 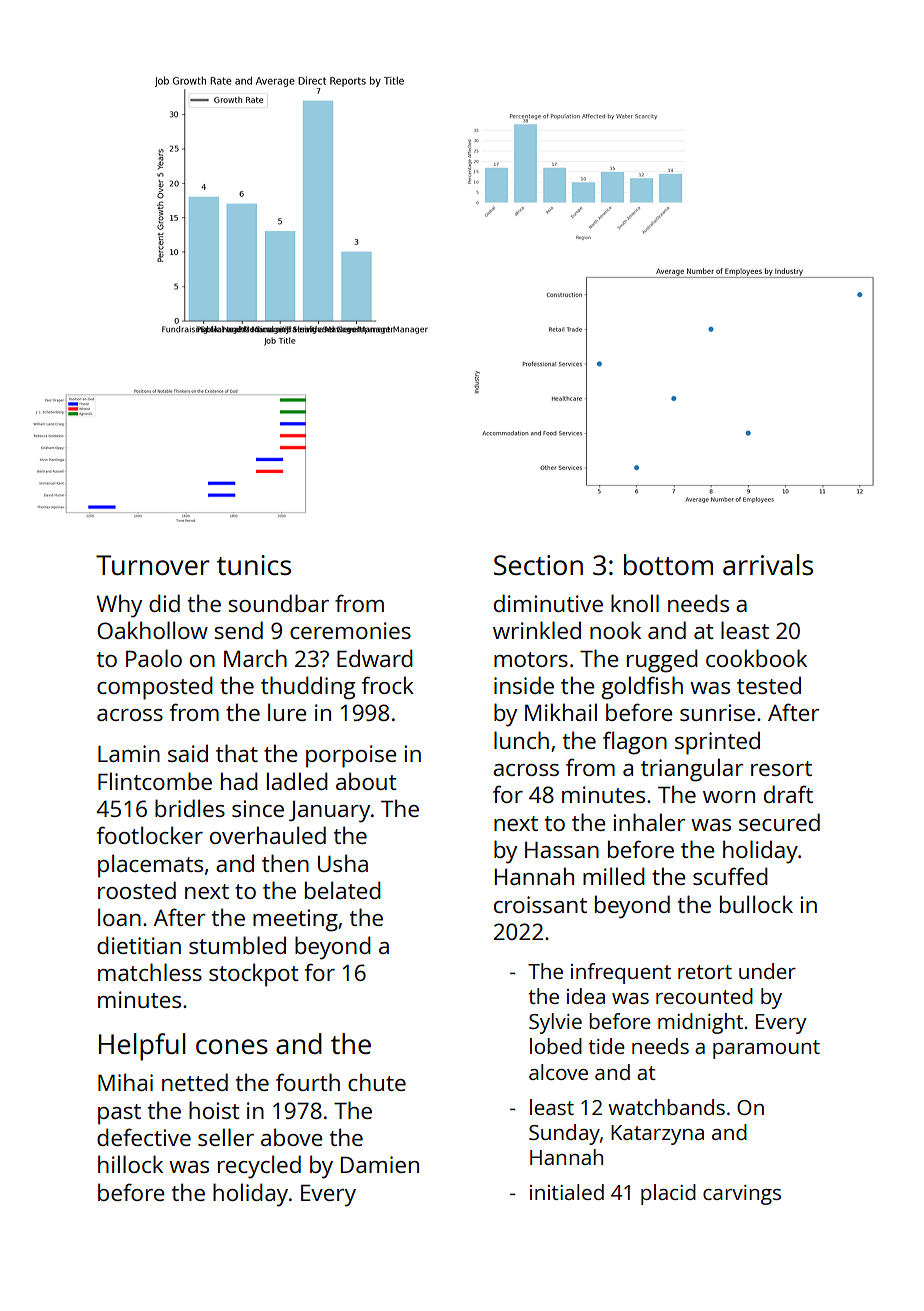 I want to click on Sylvie, so click(x=555, y=1023).
